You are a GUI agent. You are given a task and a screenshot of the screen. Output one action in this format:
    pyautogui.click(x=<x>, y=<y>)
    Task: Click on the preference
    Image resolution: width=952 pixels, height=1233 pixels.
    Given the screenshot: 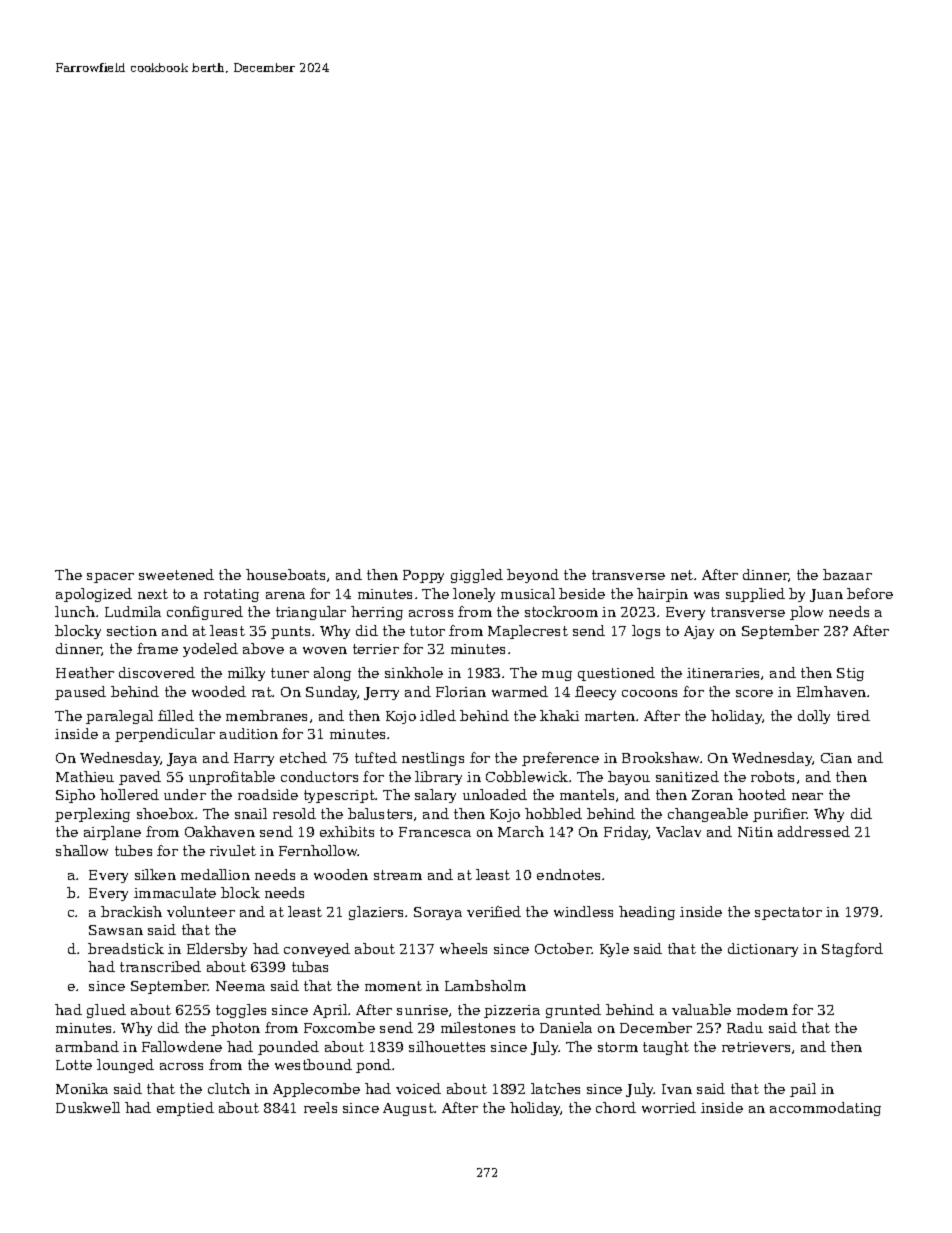 What is the action you would take?
    pyautogui.click(x=560, y=759)
